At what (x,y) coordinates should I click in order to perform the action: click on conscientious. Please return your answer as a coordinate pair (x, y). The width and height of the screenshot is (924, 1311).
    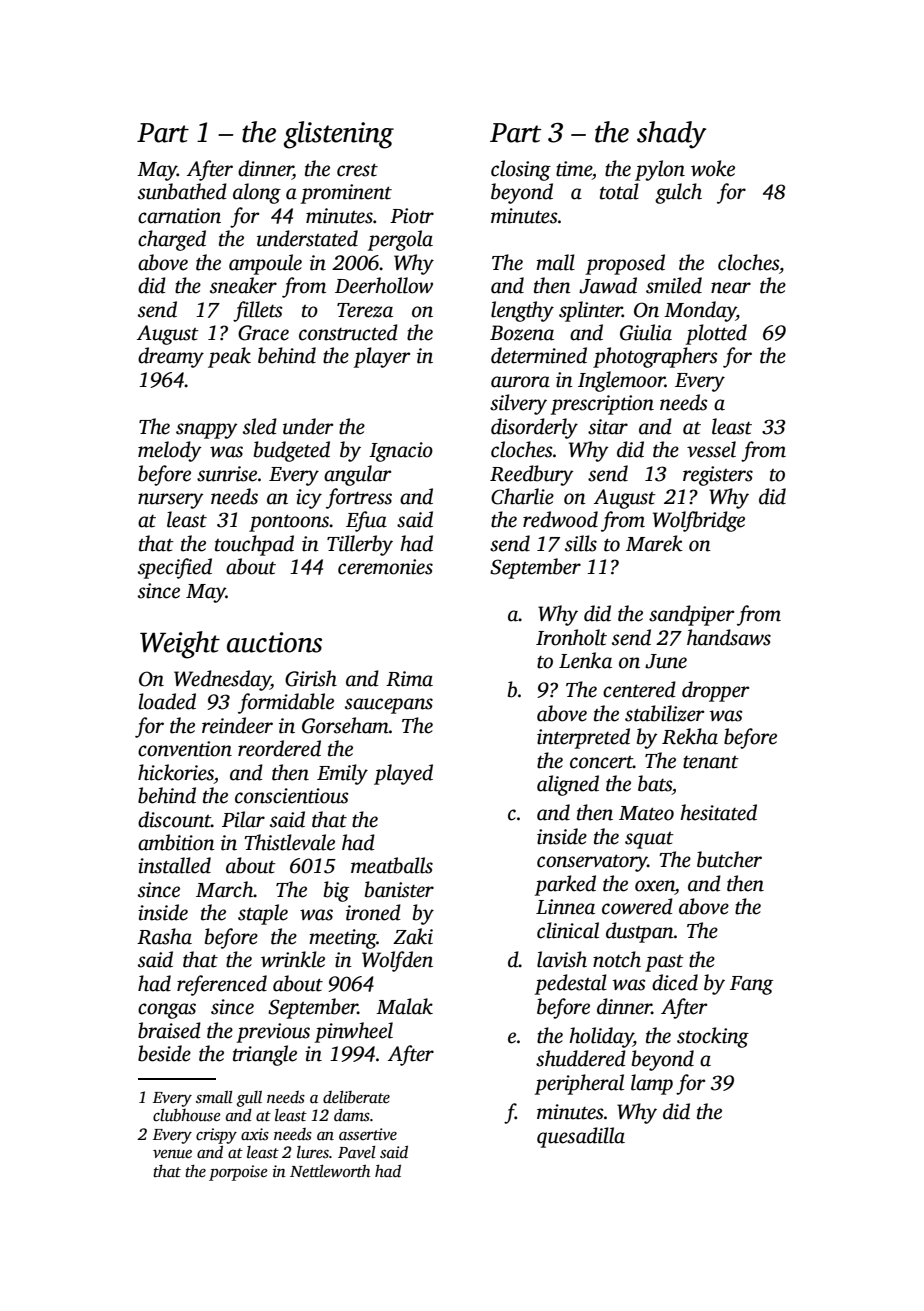
    Looking at the image, I should click on (292, 796).
